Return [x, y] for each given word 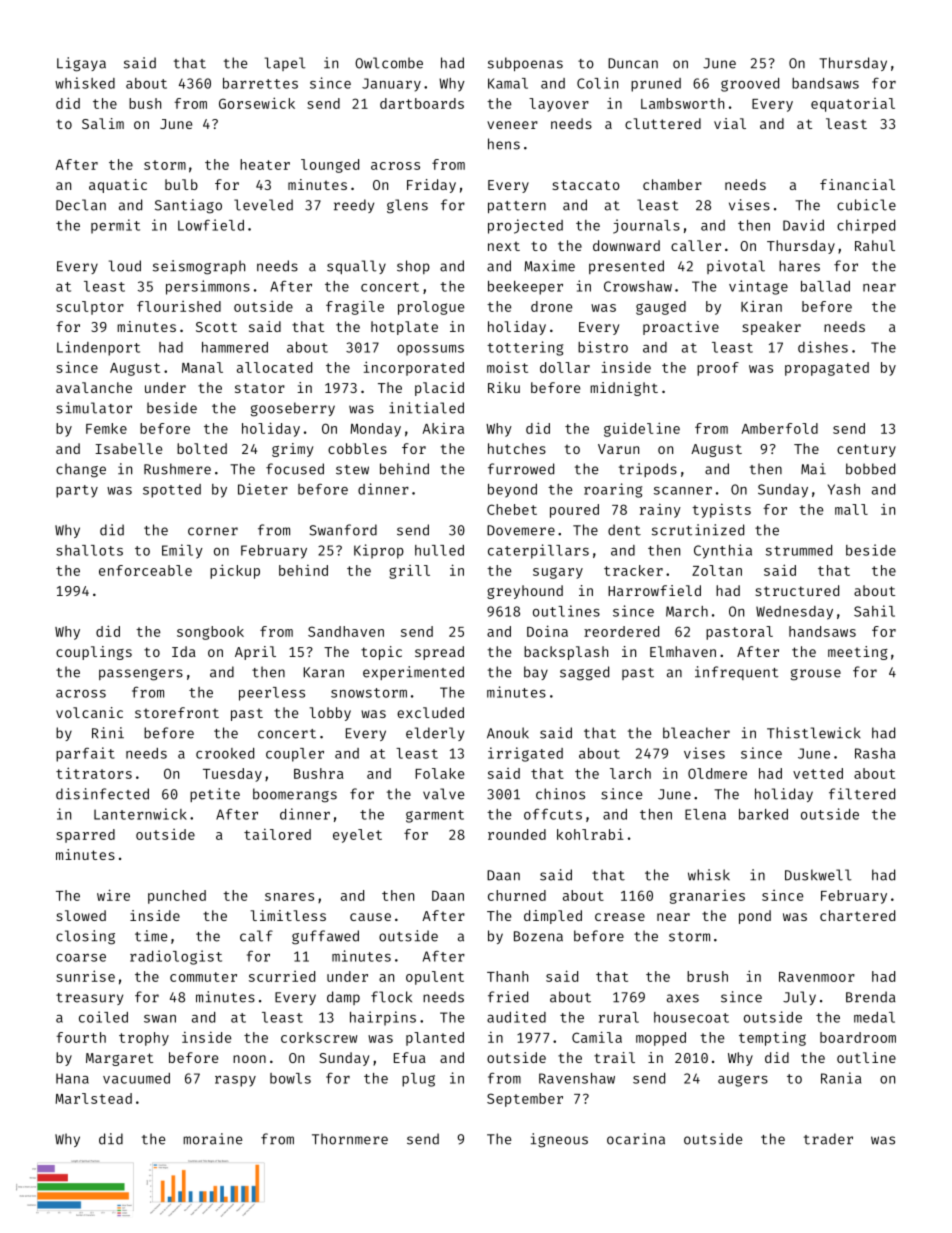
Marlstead [94, 1098]
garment [435, 816]
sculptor [90, 308]
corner [213, 531]
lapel [285, 64]
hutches [517, 448]
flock [391, 997]
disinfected [102, 794]
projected [525, 226]
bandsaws [825, 83]
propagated [827, 369]
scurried [282, 976]
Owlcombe [389, 63]
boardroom [858, 1037]
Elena [705, 814]
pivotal [736, 267]
